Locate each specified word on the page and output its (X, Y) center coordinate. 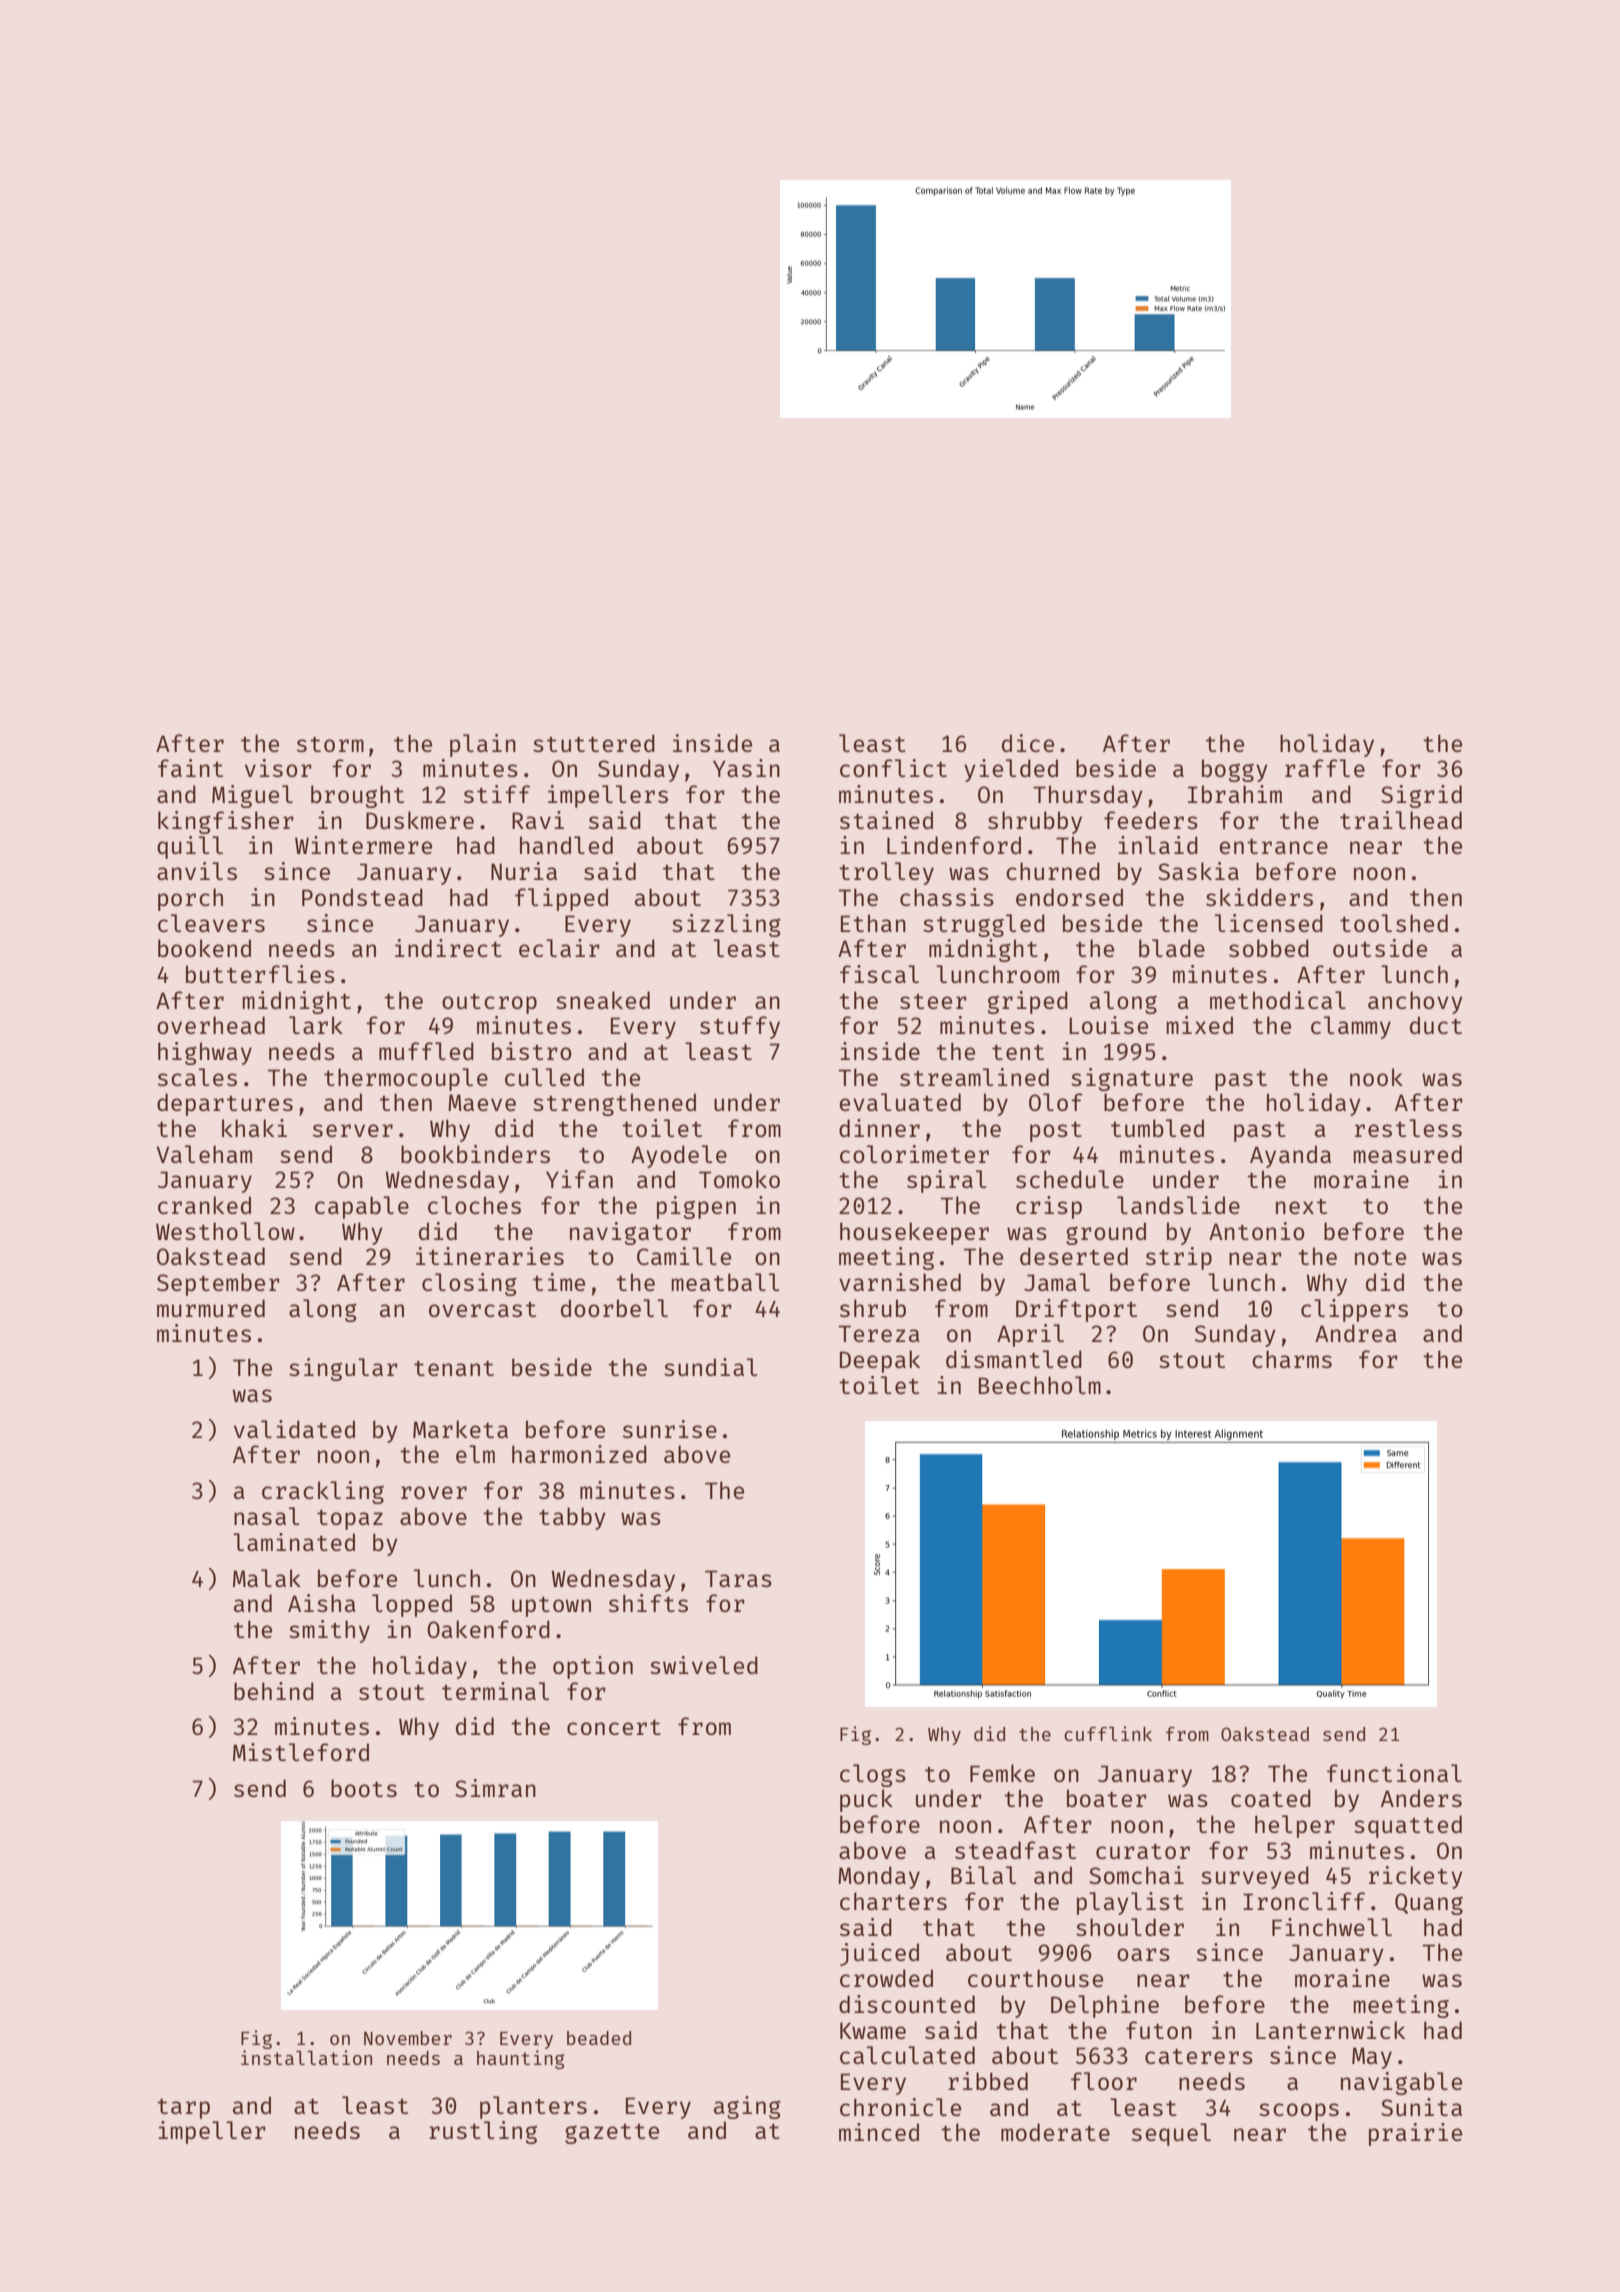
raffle (1325, 768)
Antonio (1257, 1231)
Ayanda (1290, 1156)
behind (274, 1691)
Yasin (746, 768)
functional (1394, 1773)
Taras (738, 1578)
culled (544, 1077)
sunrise (670, 1429)
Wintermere (363, 845)
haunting (521, 2059)
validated (294, 1429)
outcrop (489, 1003)
